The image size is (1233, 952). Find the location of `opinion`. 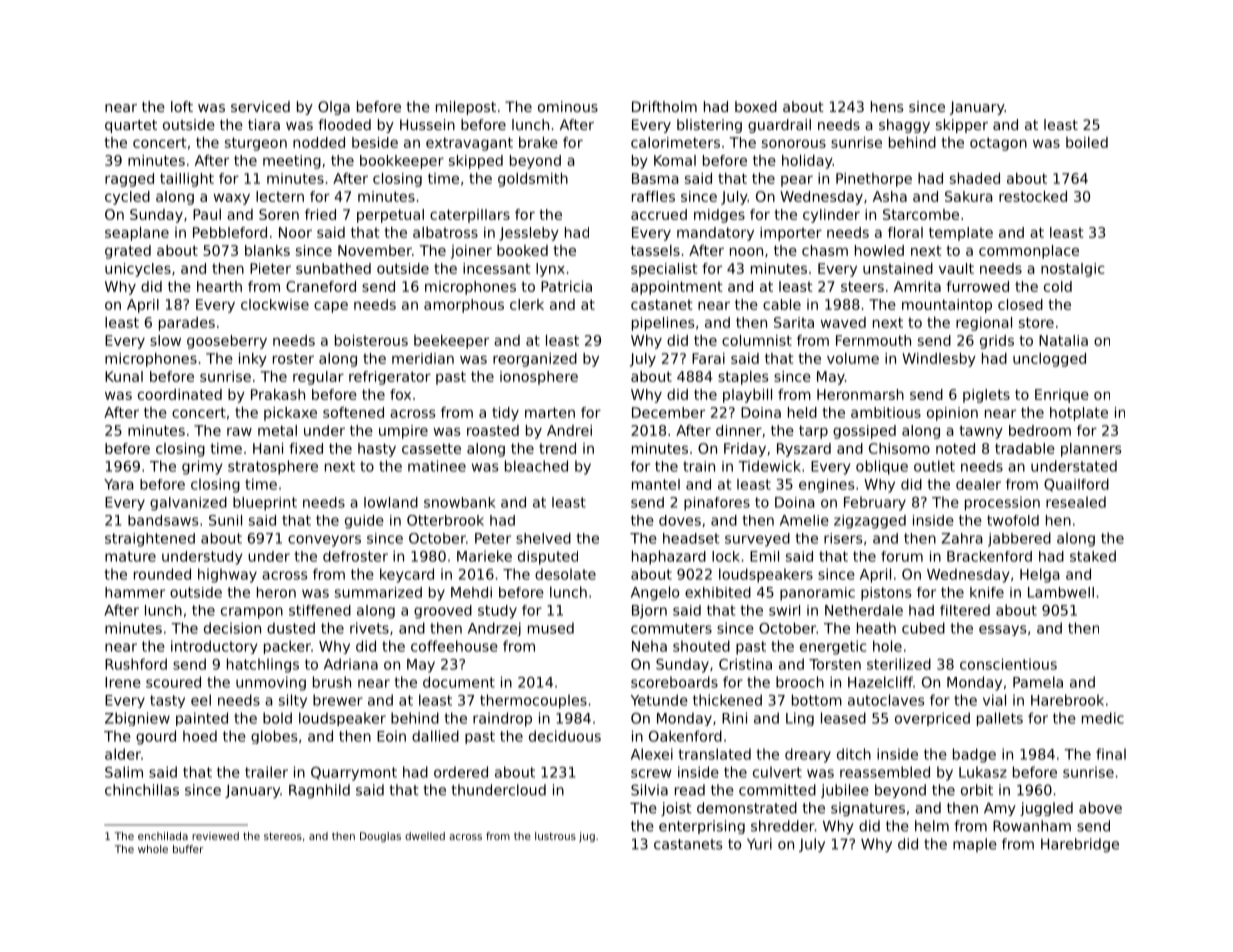

opinion is located at coordinates (952, 414).
